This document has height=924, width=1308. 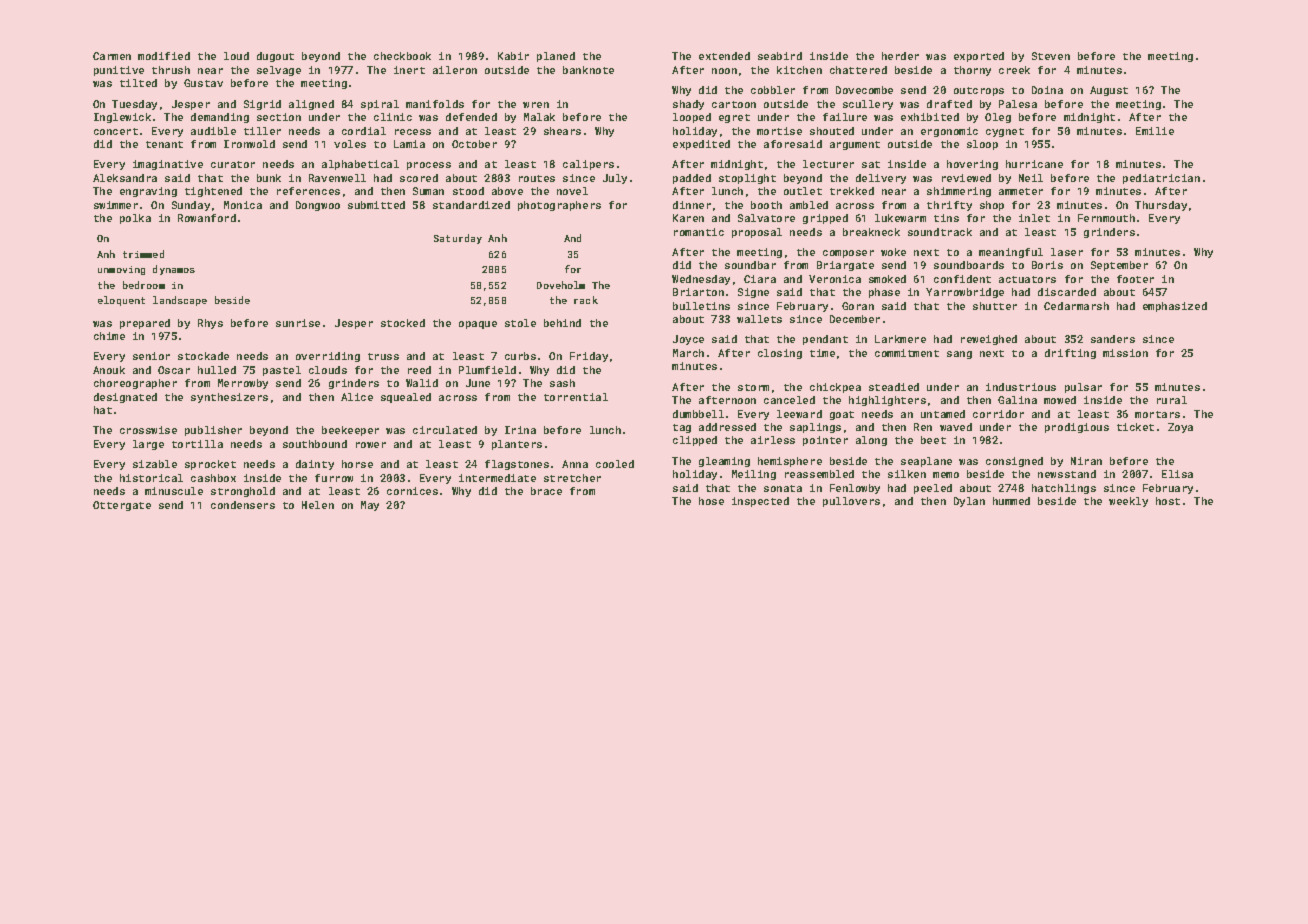 I want to click on Dylan, so click(x=969, y=502).
